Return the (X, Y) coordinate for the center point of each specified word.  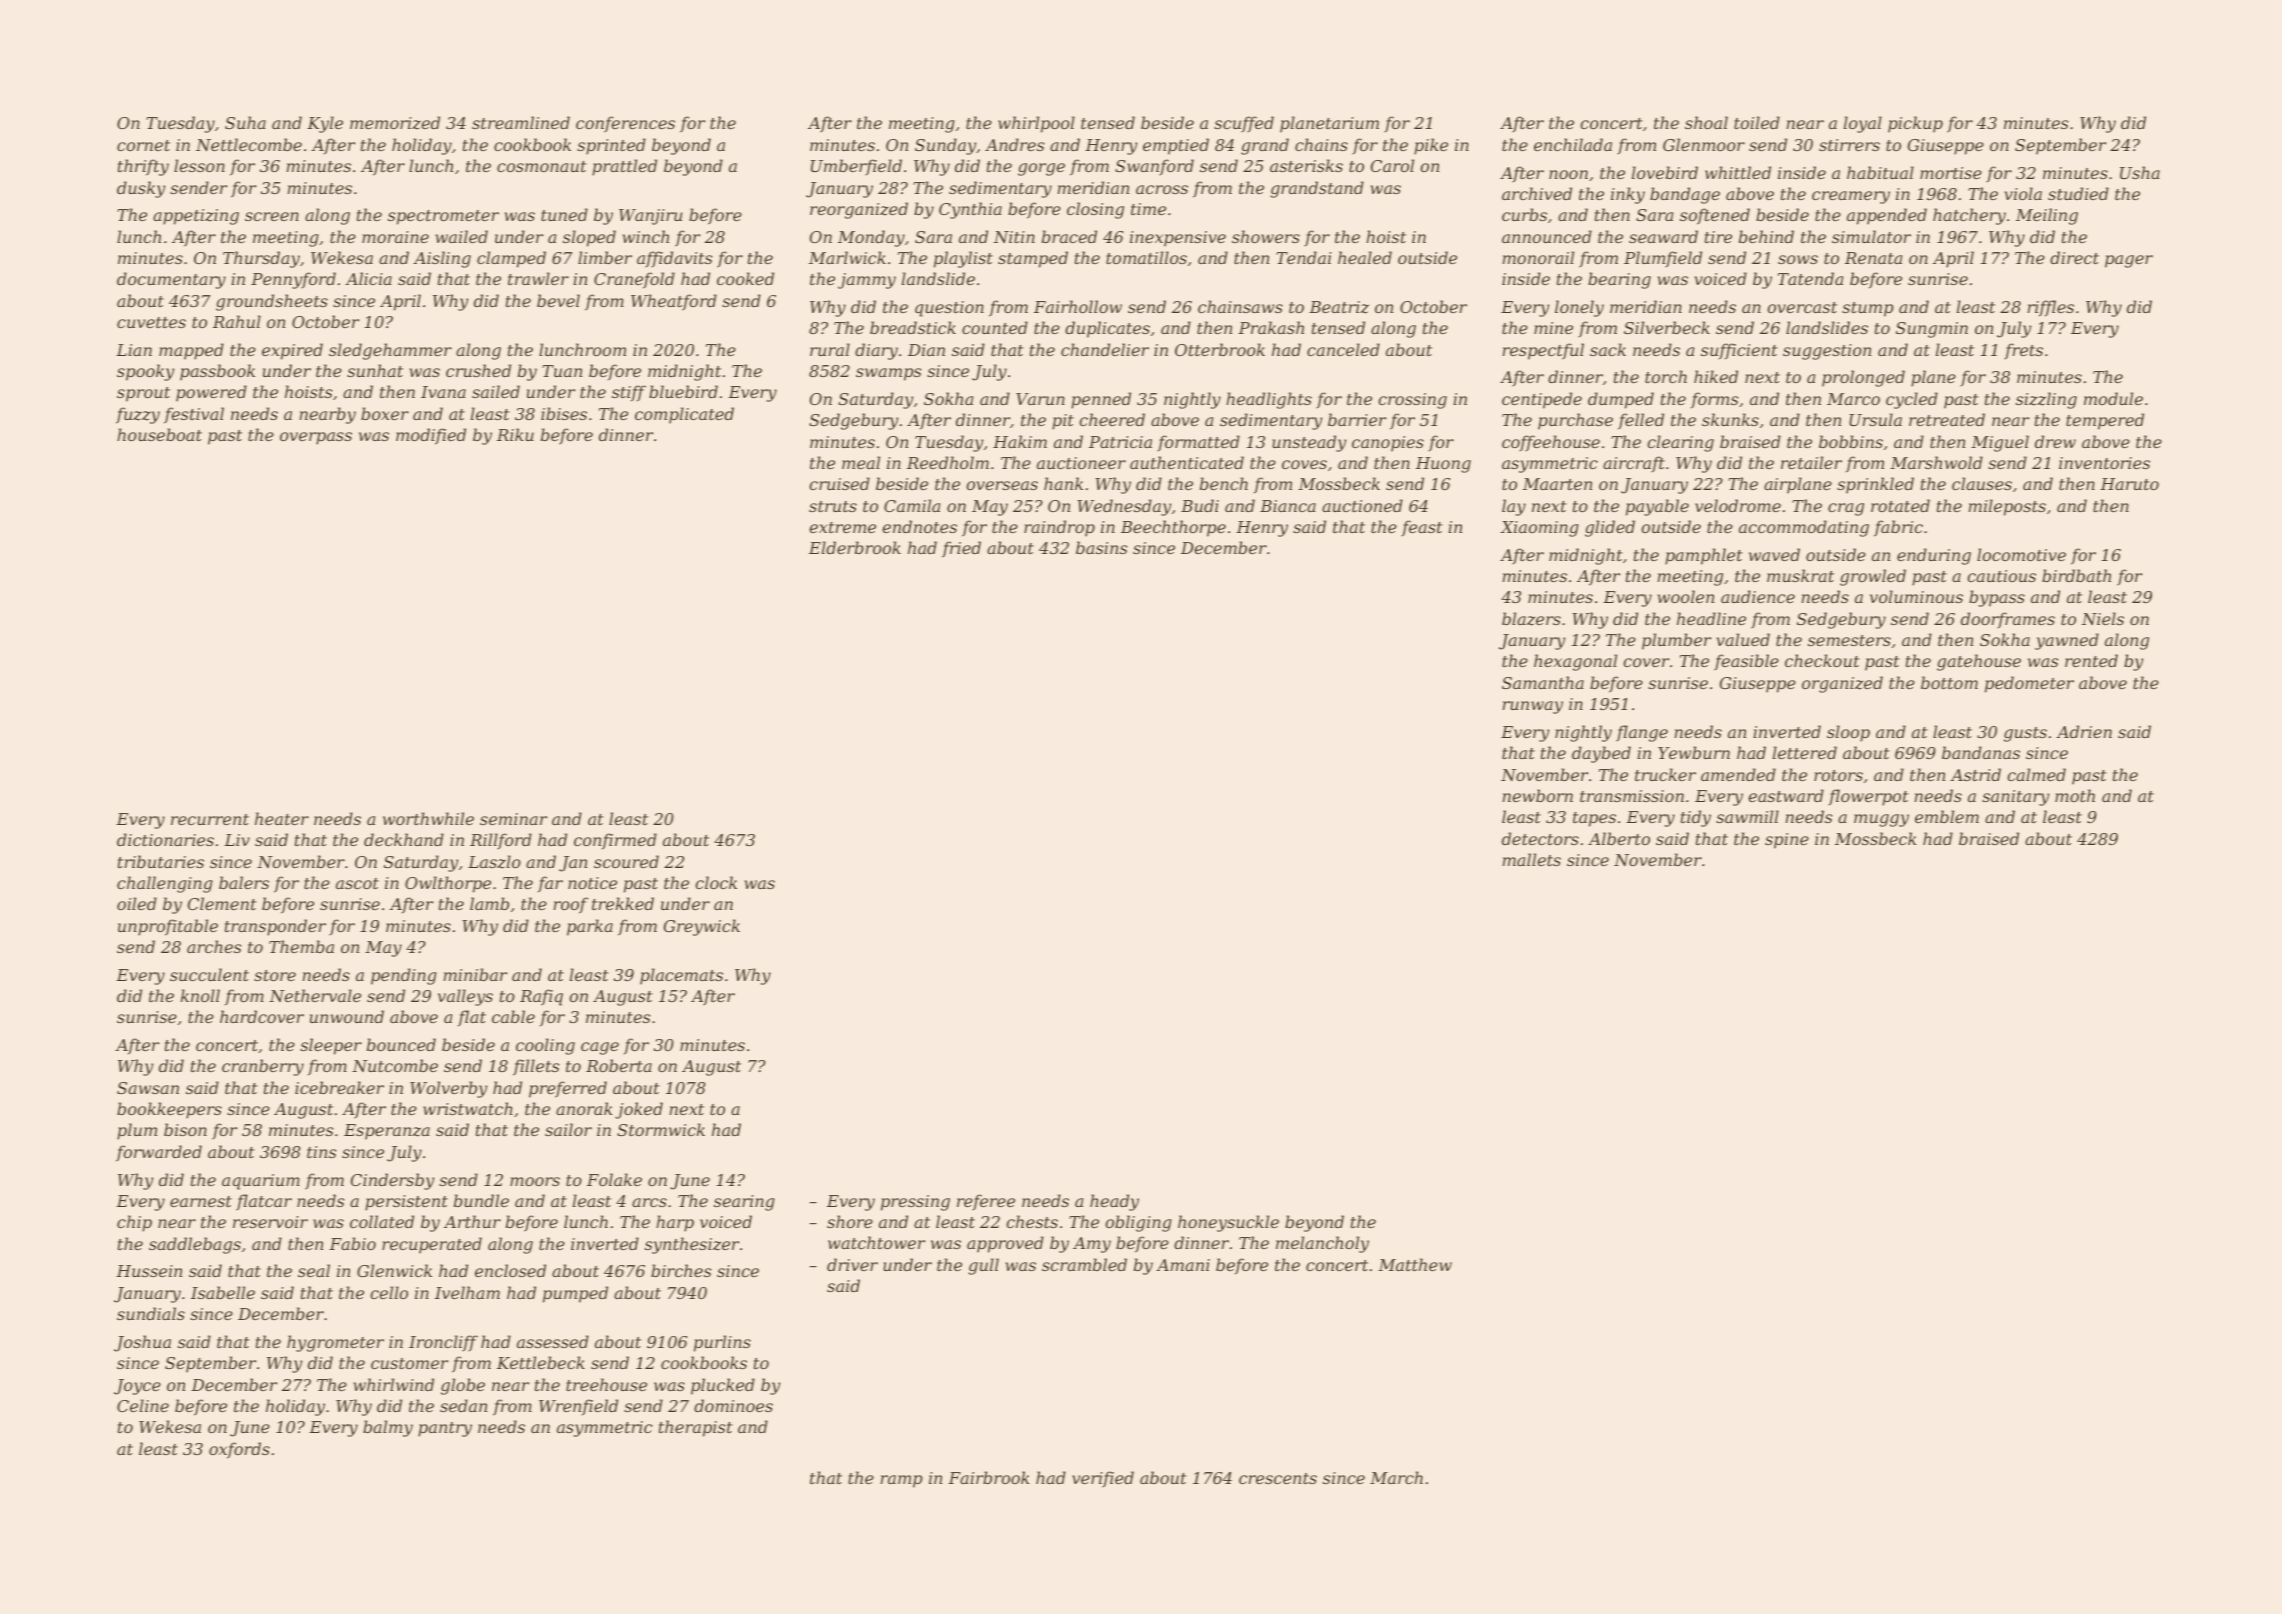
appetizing (196, 217)
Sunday (945, 146)
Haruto (2129, 484)
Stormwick (661, 1129)
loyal (1863, 124)
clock (716, 882)
